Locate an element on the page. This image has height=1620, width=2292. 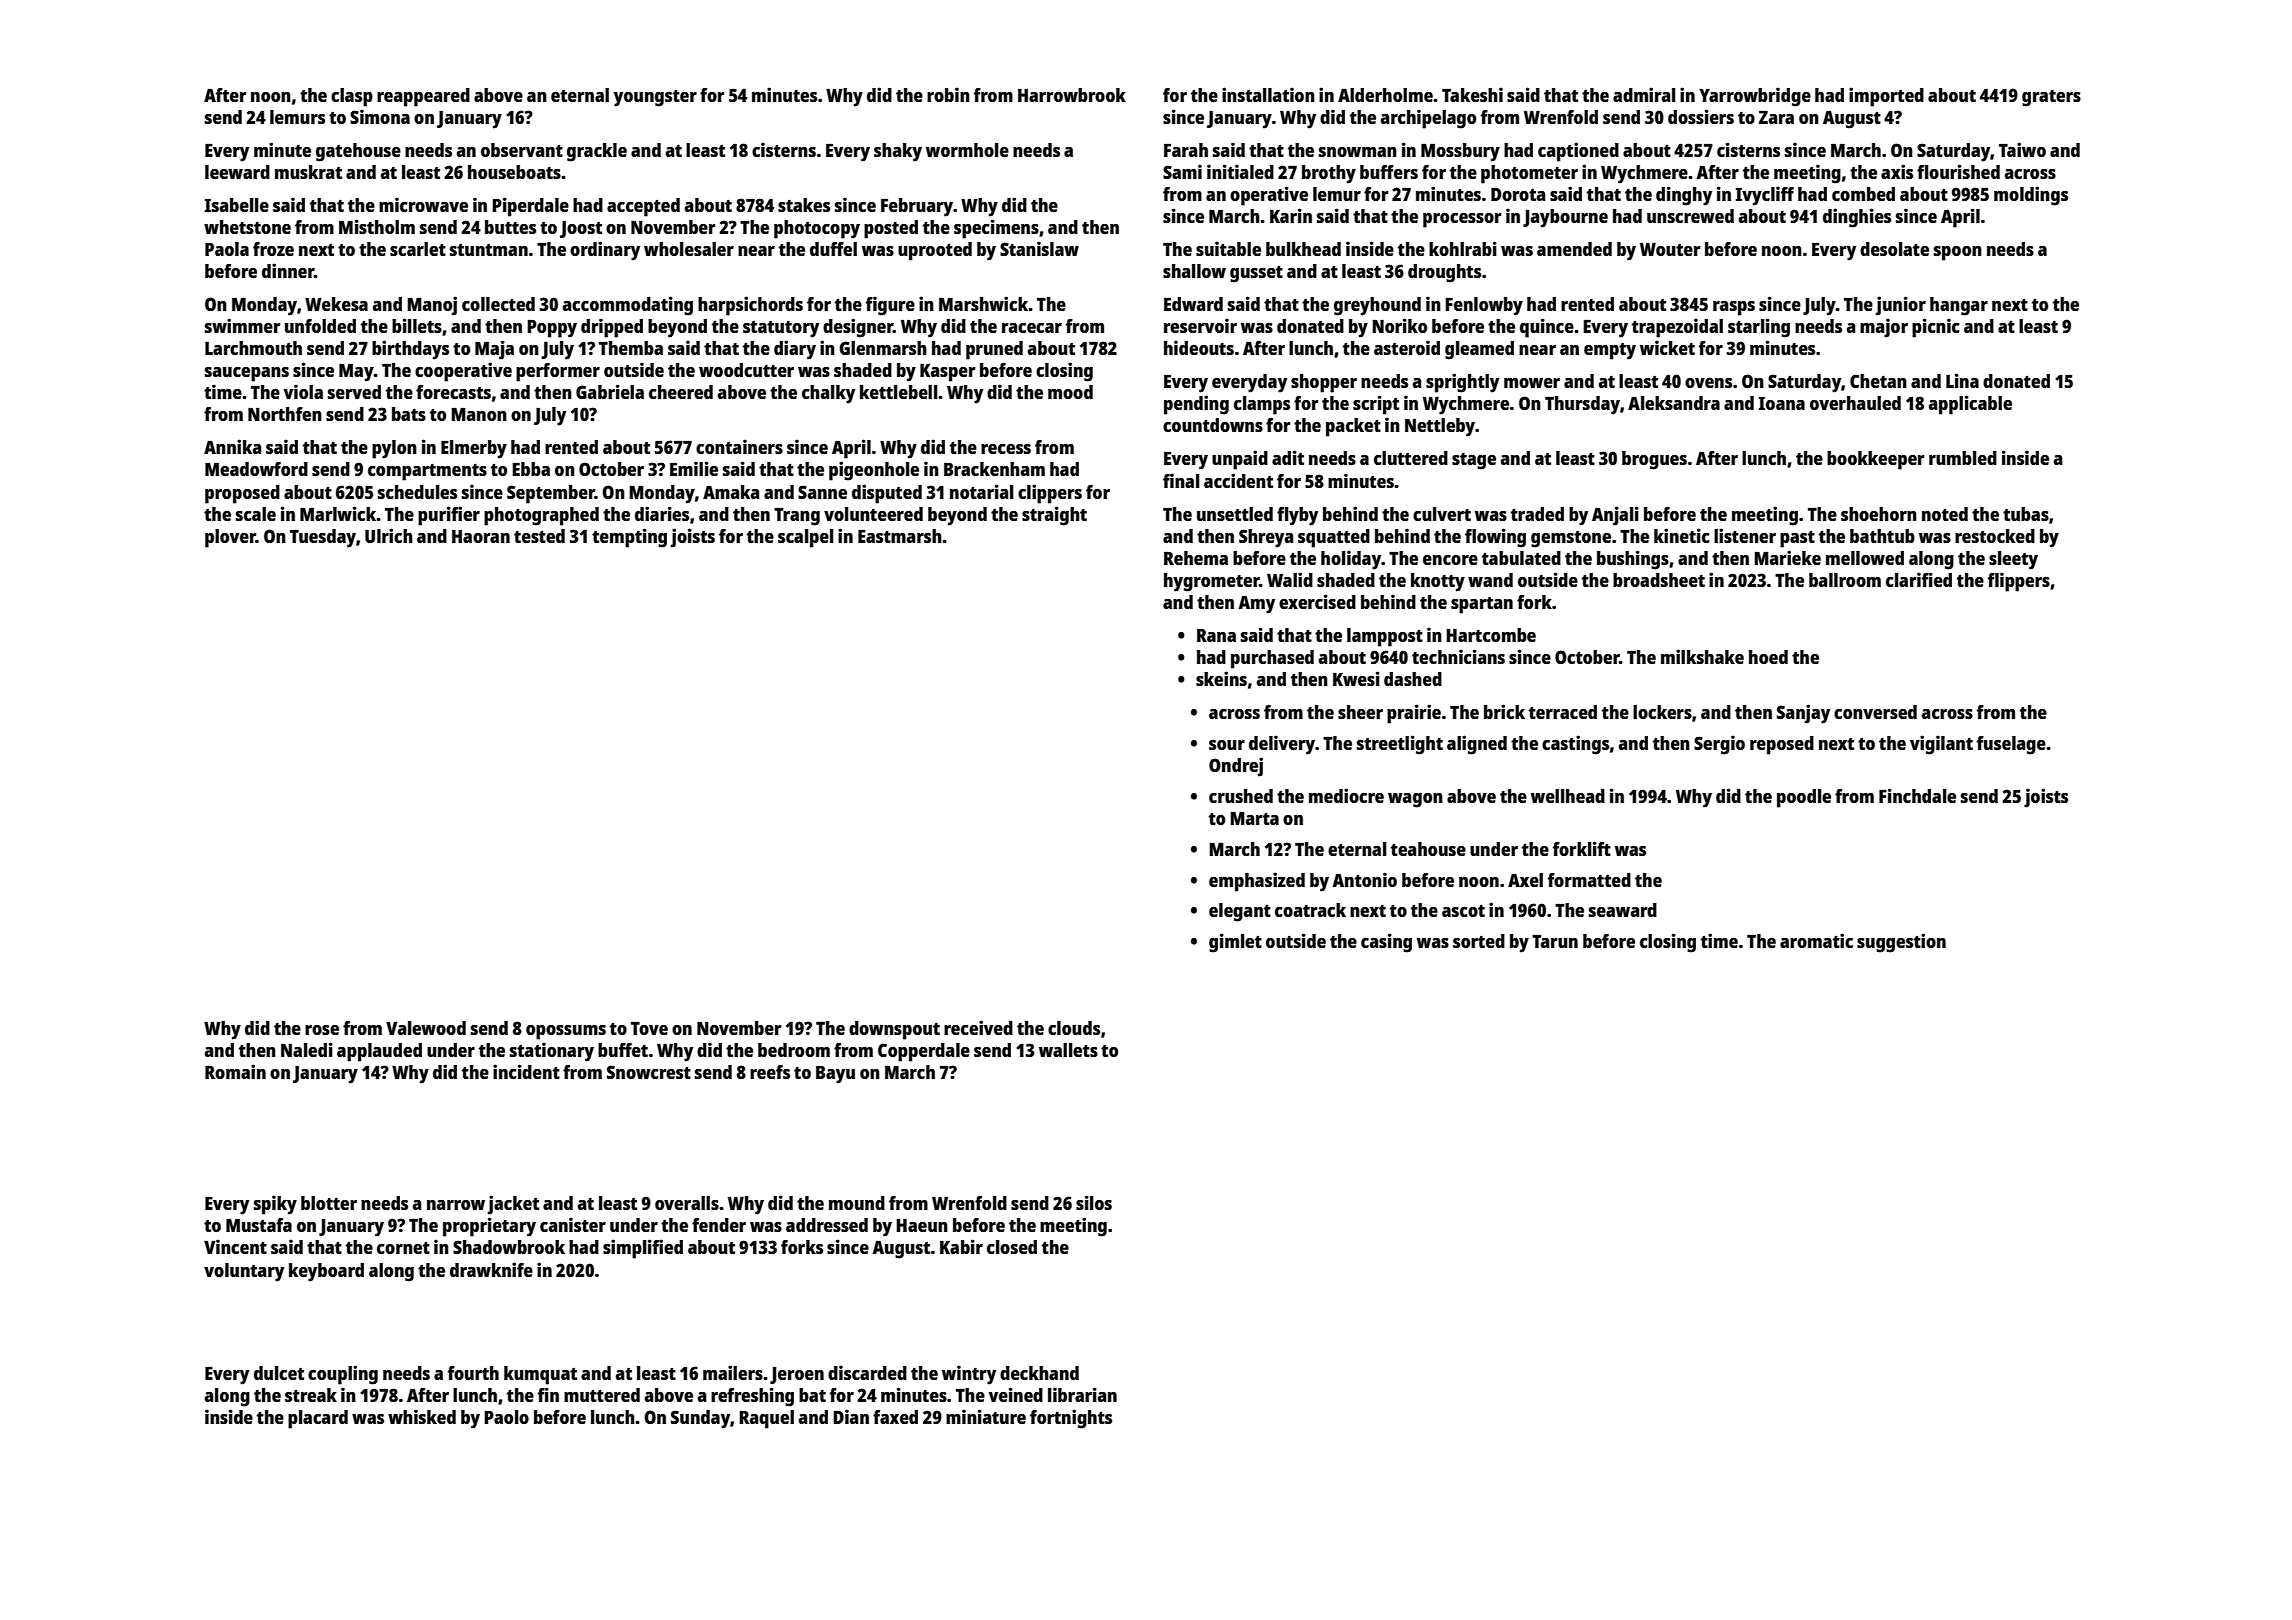
Chetan is located at coordinates (1878, 381).
